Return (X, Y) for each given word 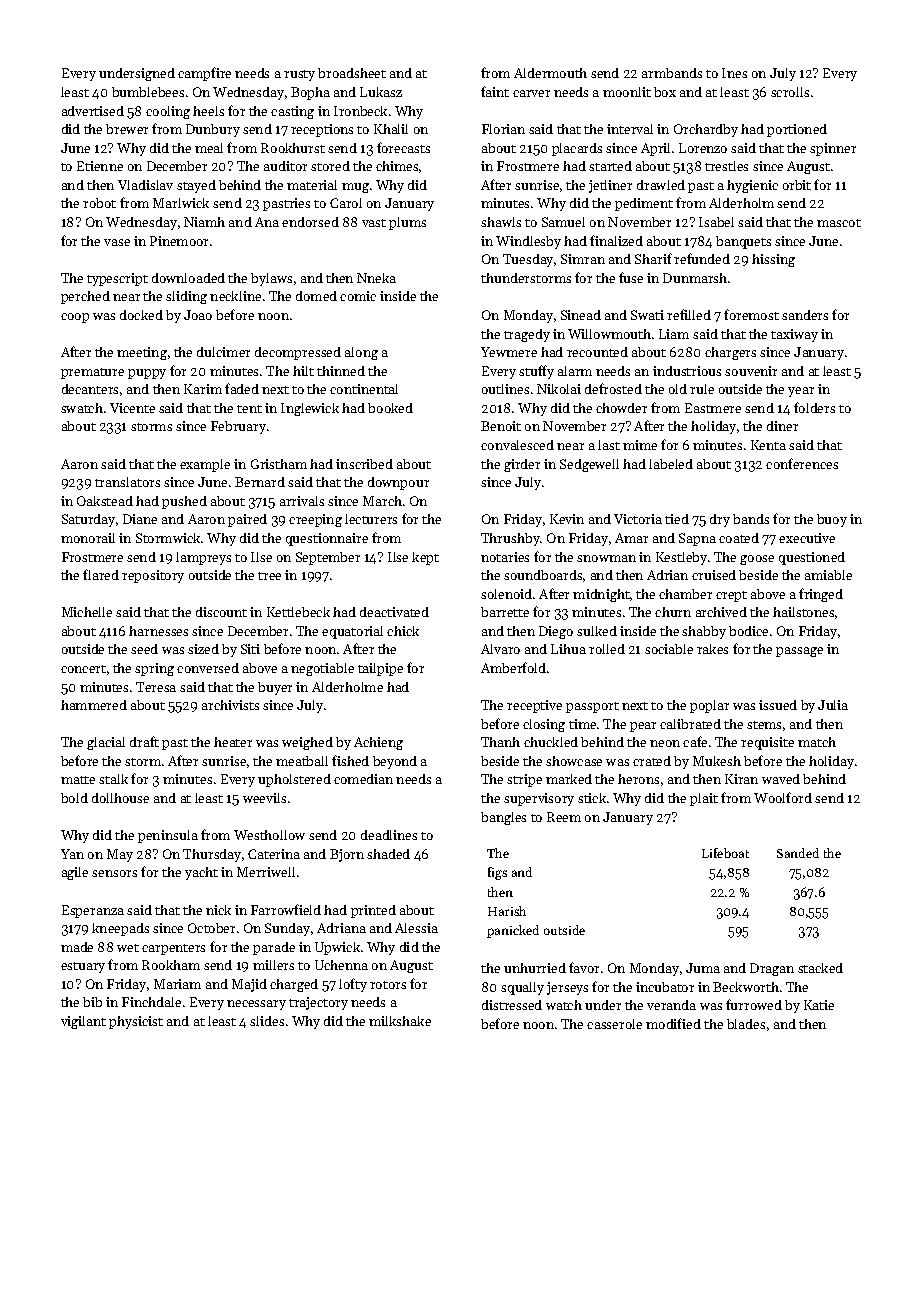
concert (83, 669)
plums (407, 223)
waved (781, 779)
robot (99, 203)
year (801, 392)
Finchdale (151, 1002)
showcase (574, 761)
